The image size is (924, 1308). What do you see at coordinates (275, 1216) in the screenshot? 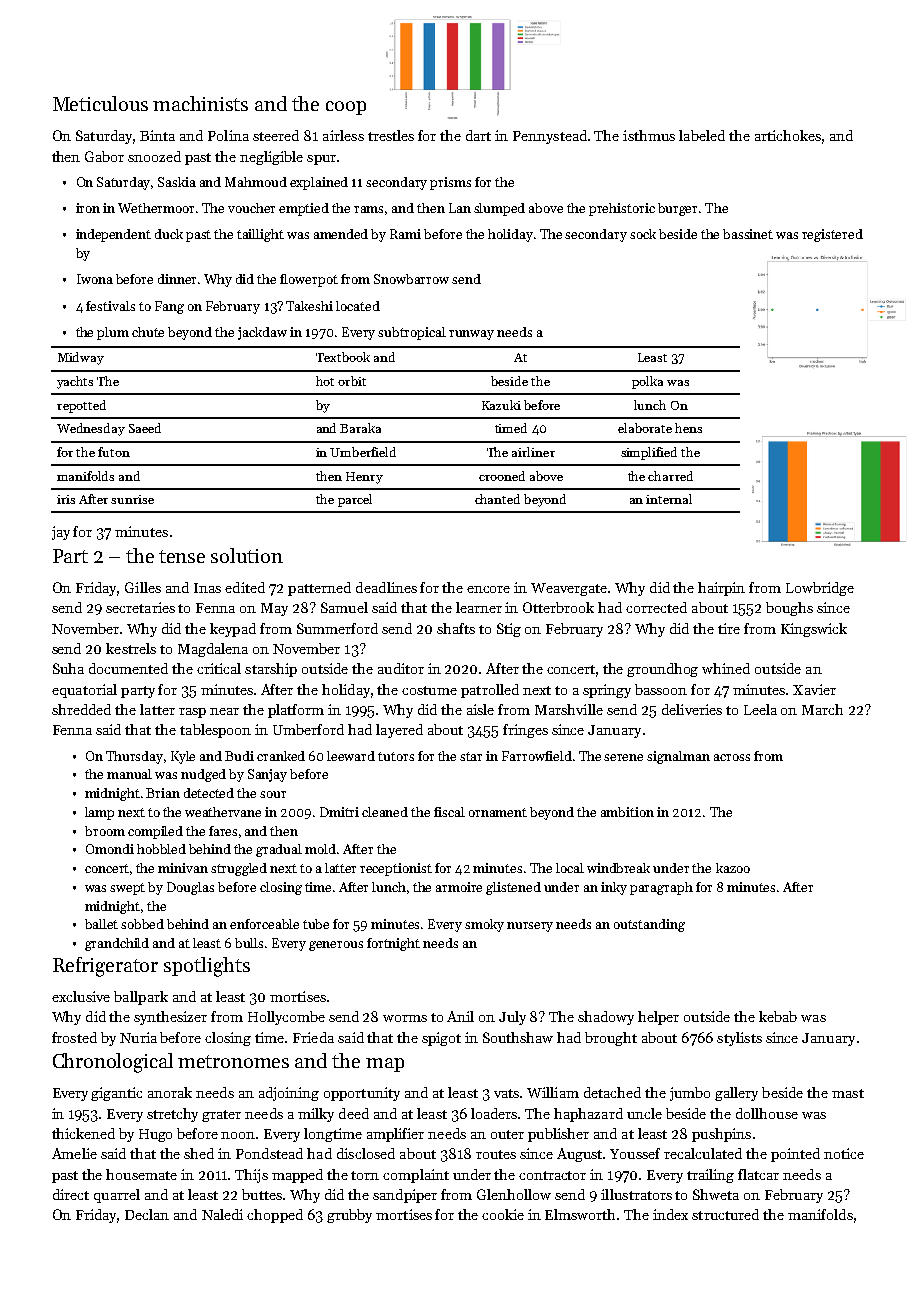
I see `chopped` at bounding box center [275, 1216].
